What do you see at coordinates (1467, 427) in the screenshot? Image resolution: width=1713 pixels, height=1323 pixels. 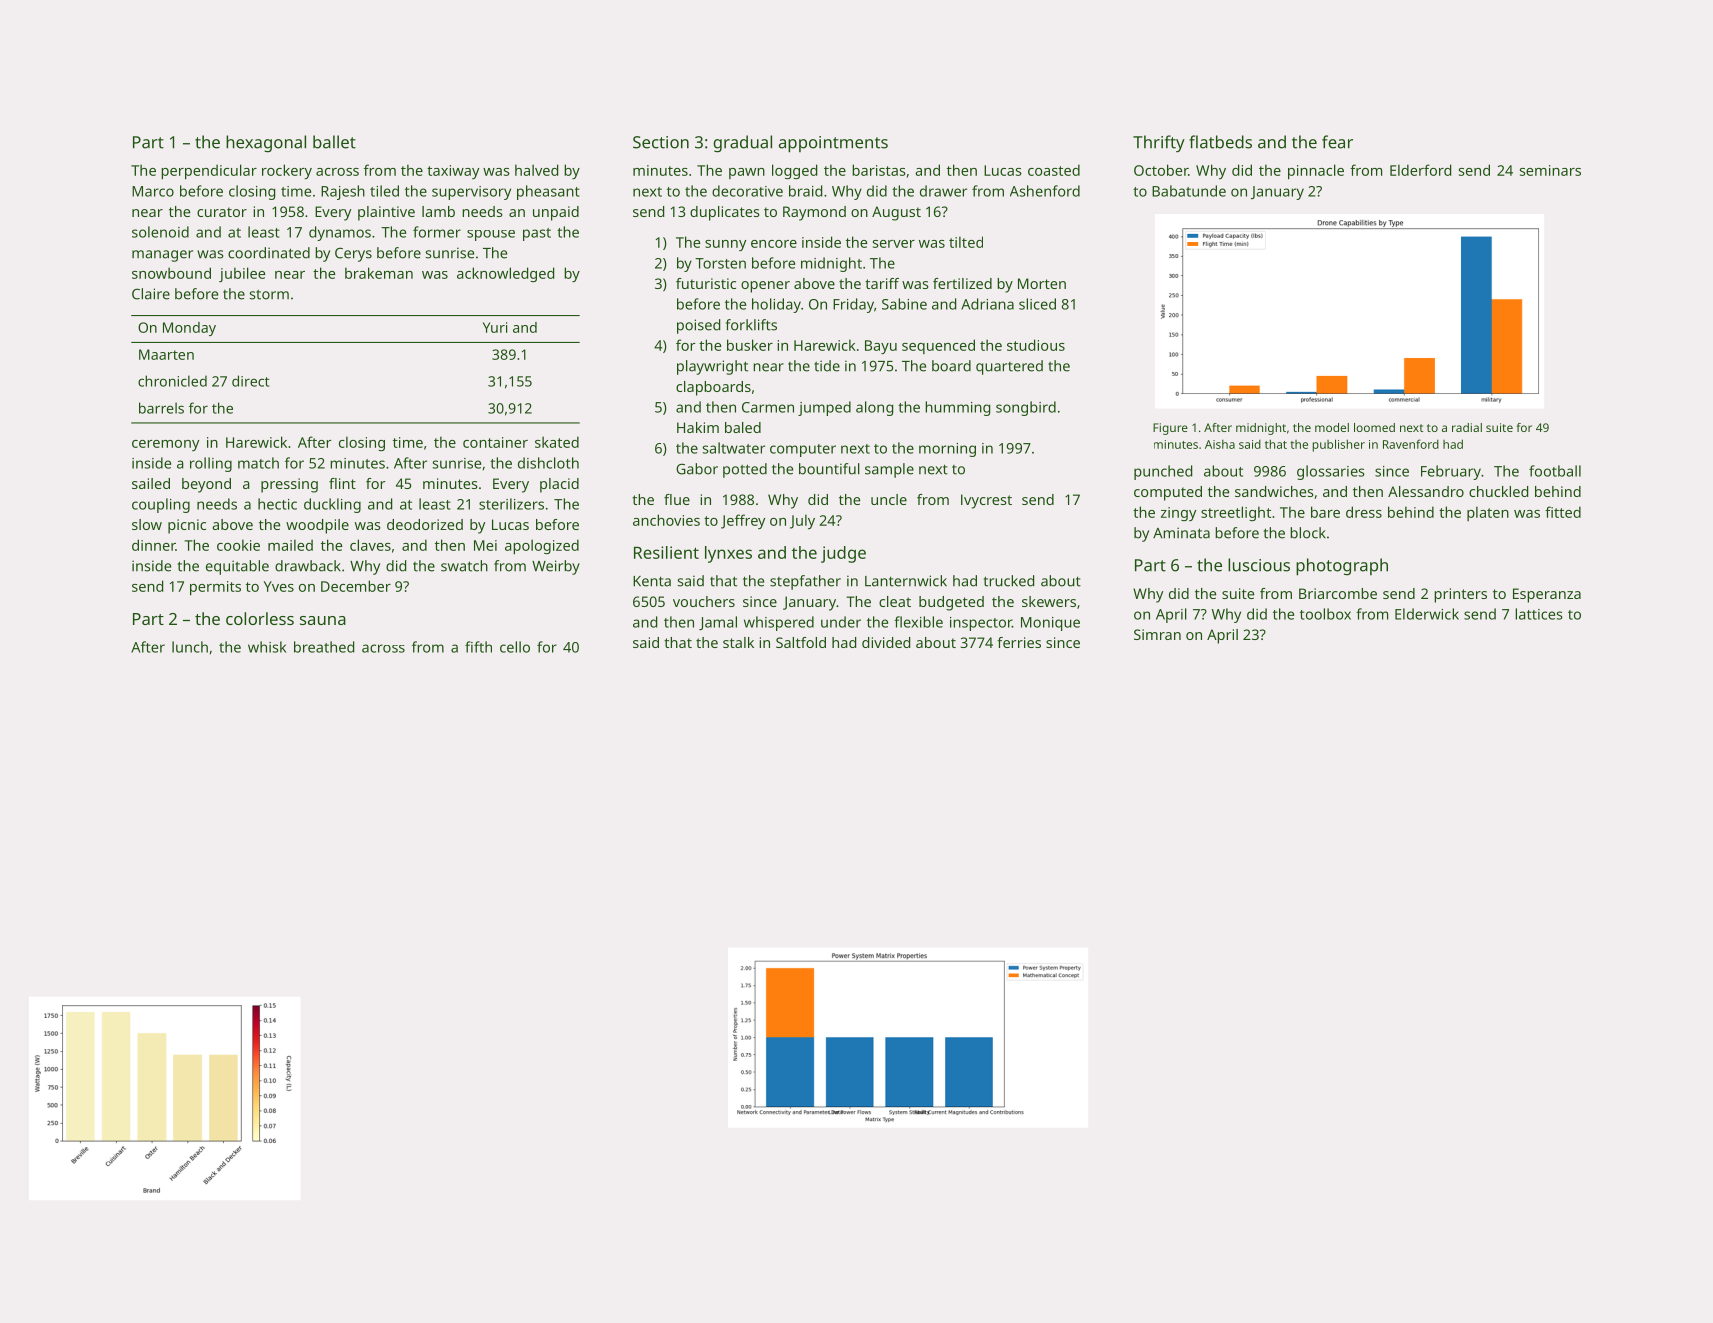 I see `radial` at bounding box center [1467, 427].
